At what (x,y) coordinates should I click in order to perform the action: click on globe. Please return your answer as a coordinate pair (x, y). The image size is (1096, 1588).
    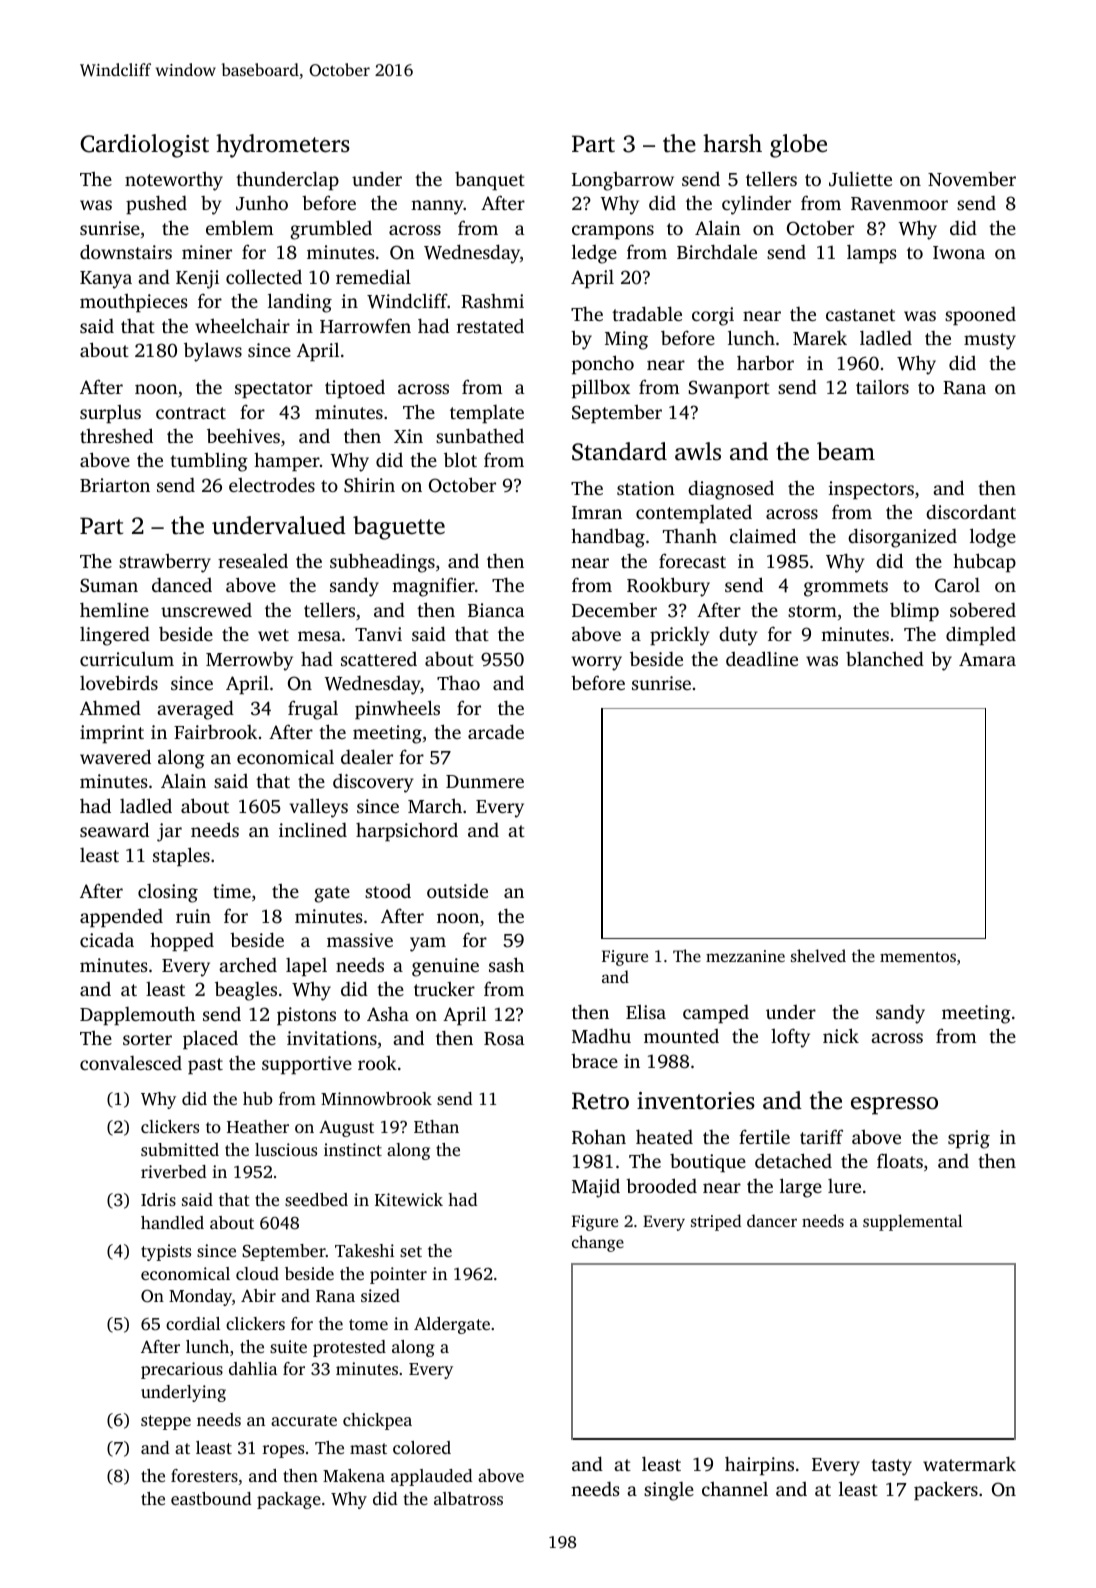
    Looking at the image, I should click on (798, 146).
